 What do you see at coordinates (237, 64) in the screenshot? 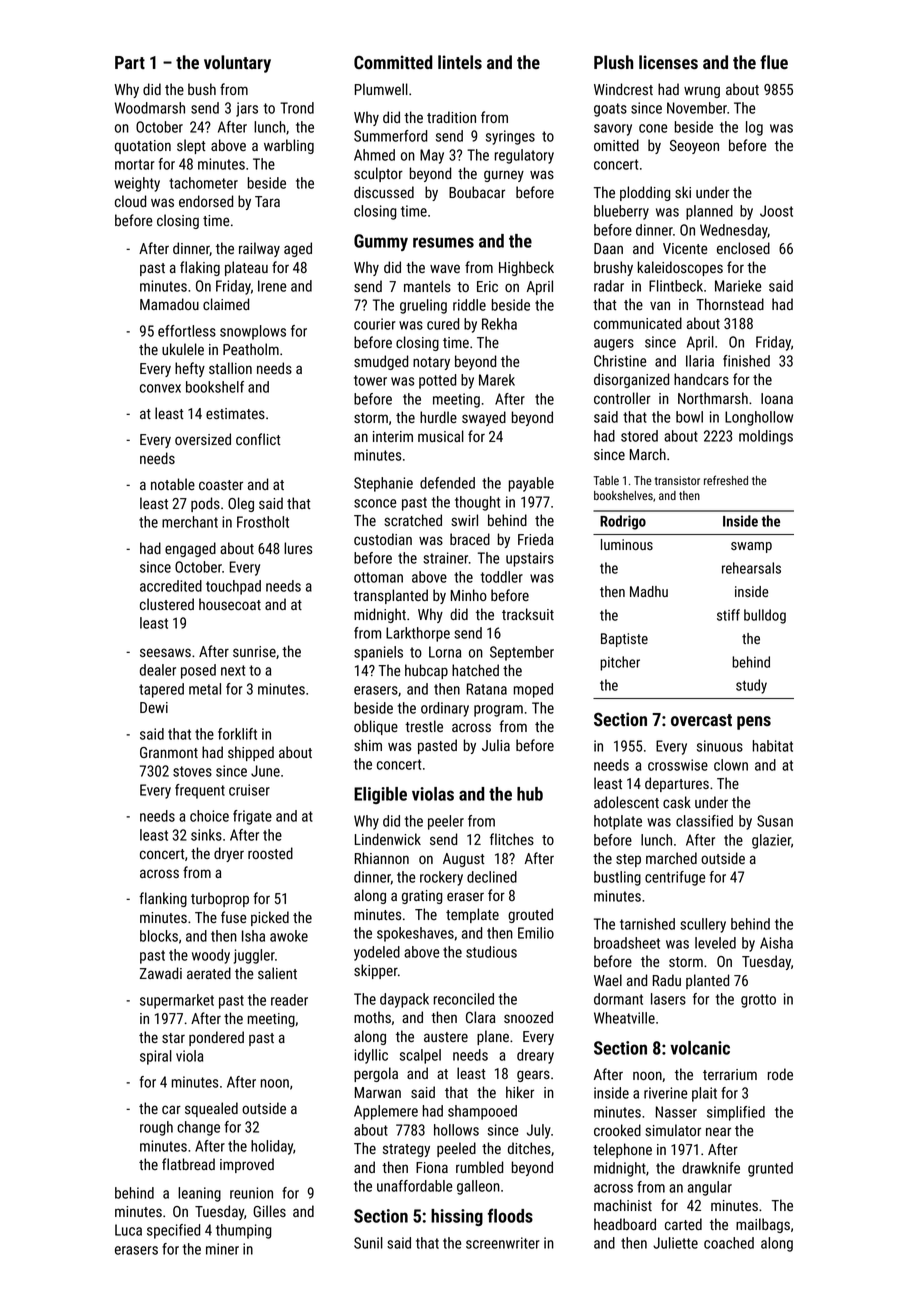
I see `voluntary` at bounding box center [237, 64].
